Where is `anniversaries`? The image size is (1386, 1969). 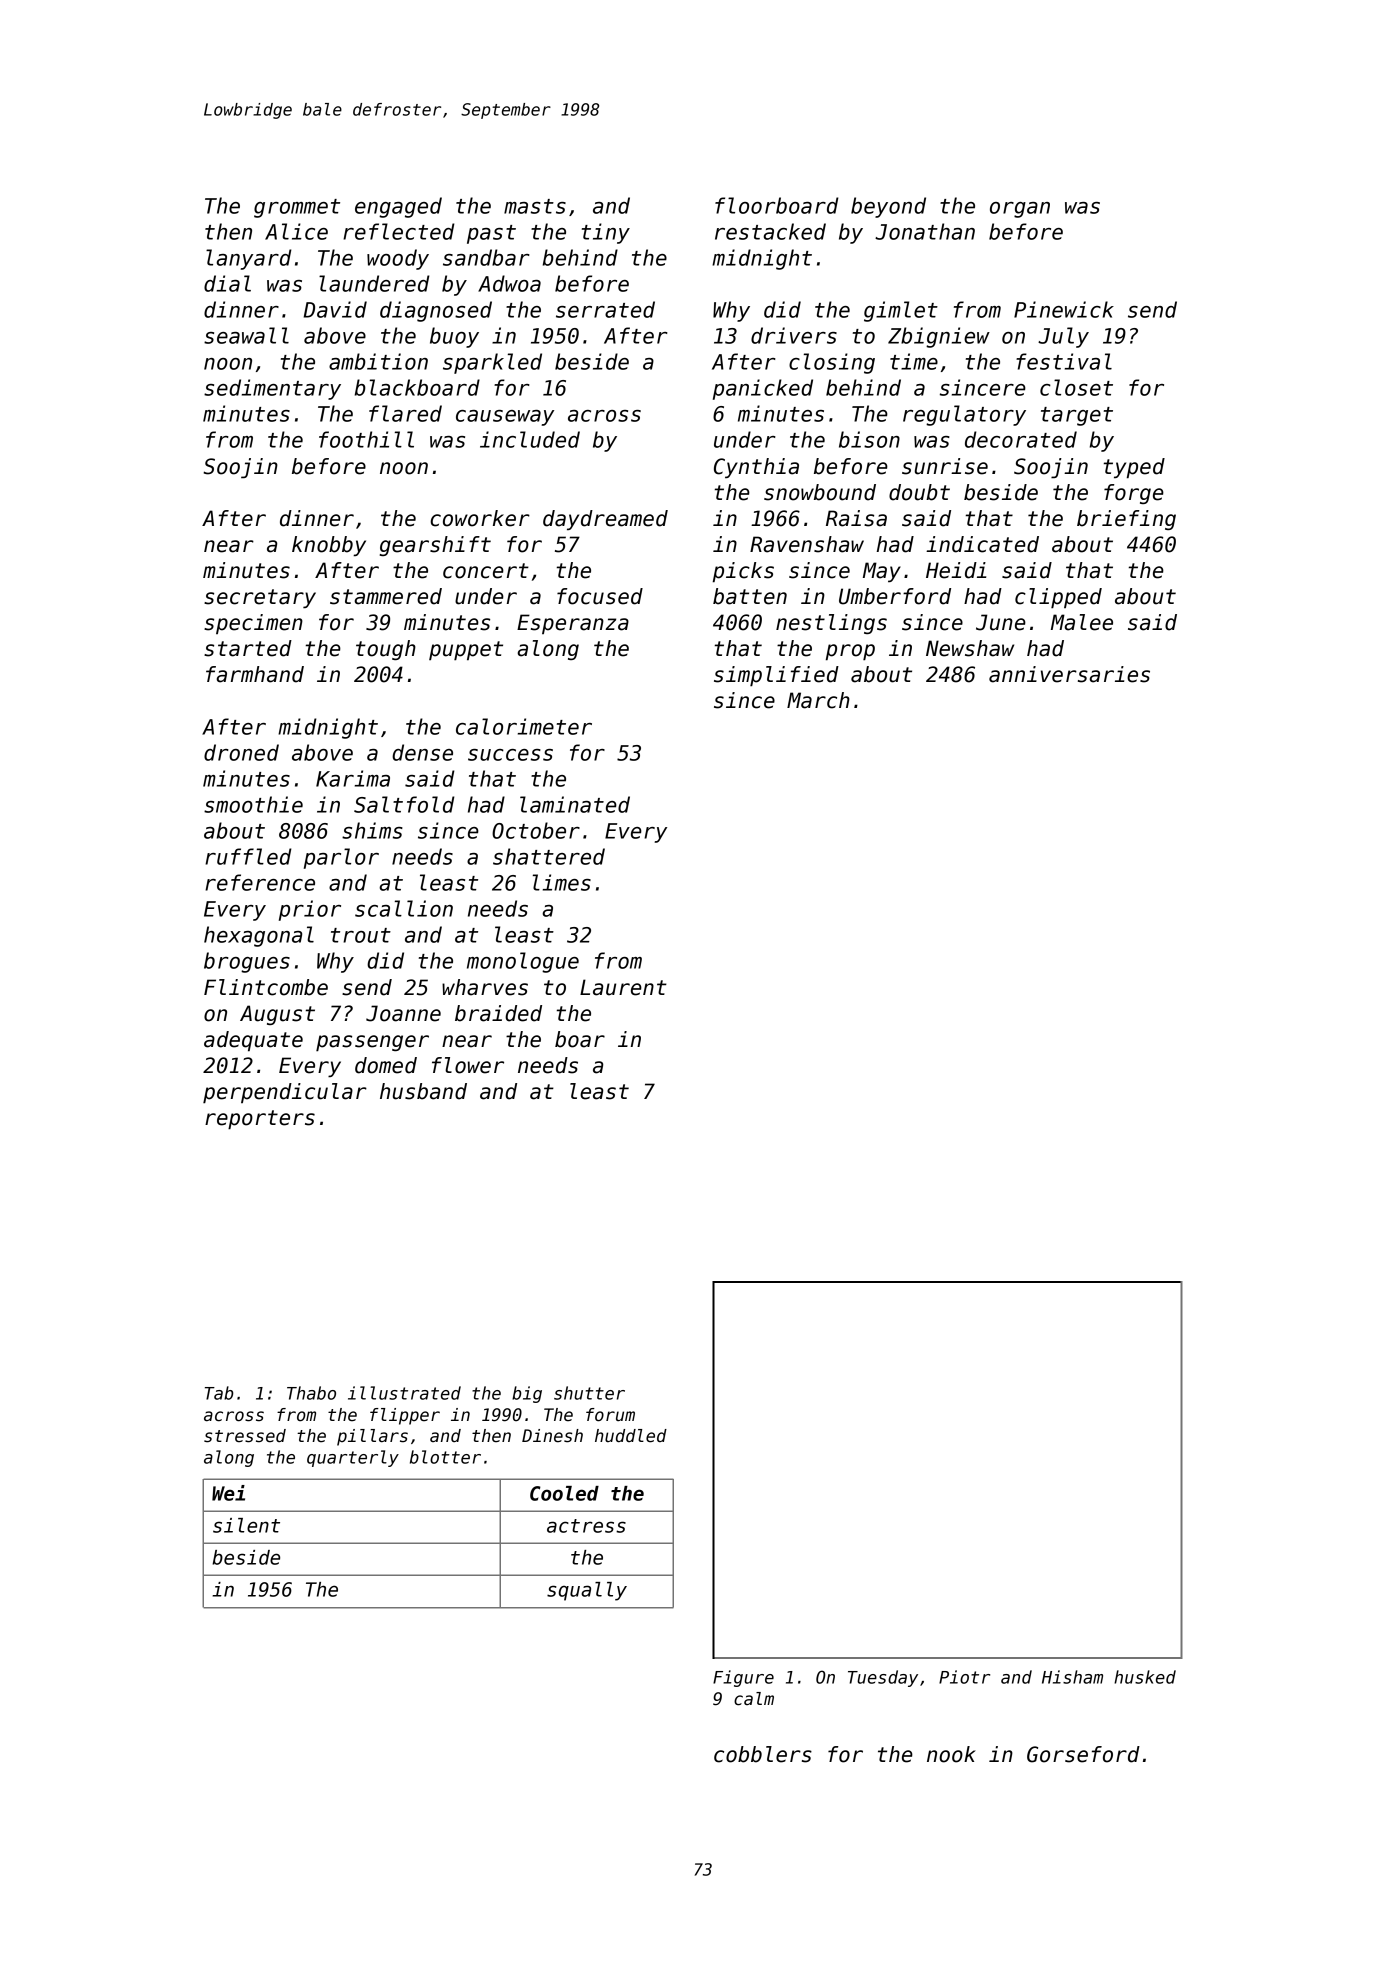
anniversaries is located at coordinates (1069, 674).
